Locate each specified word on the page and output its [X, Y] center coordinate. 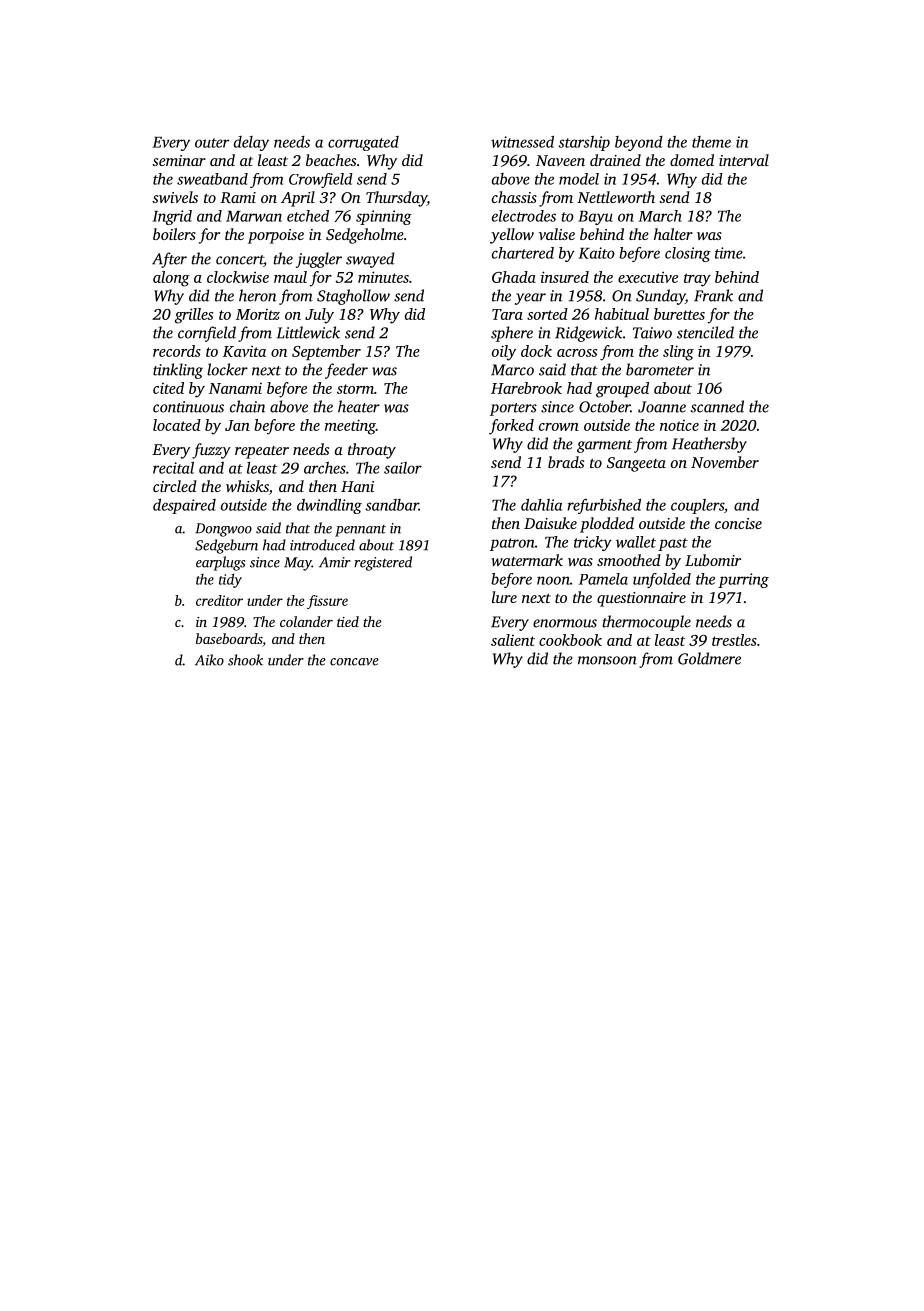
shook [245, 660]
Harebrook [526, 388]
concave [354, 662]
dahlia [541, 505]
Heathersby [709, 445]
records [177, 351]
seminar [179, 160]
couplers [697, 506]
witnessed [522, 142]
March [660, 216]
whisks [247, 486]
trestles [734, 640]
